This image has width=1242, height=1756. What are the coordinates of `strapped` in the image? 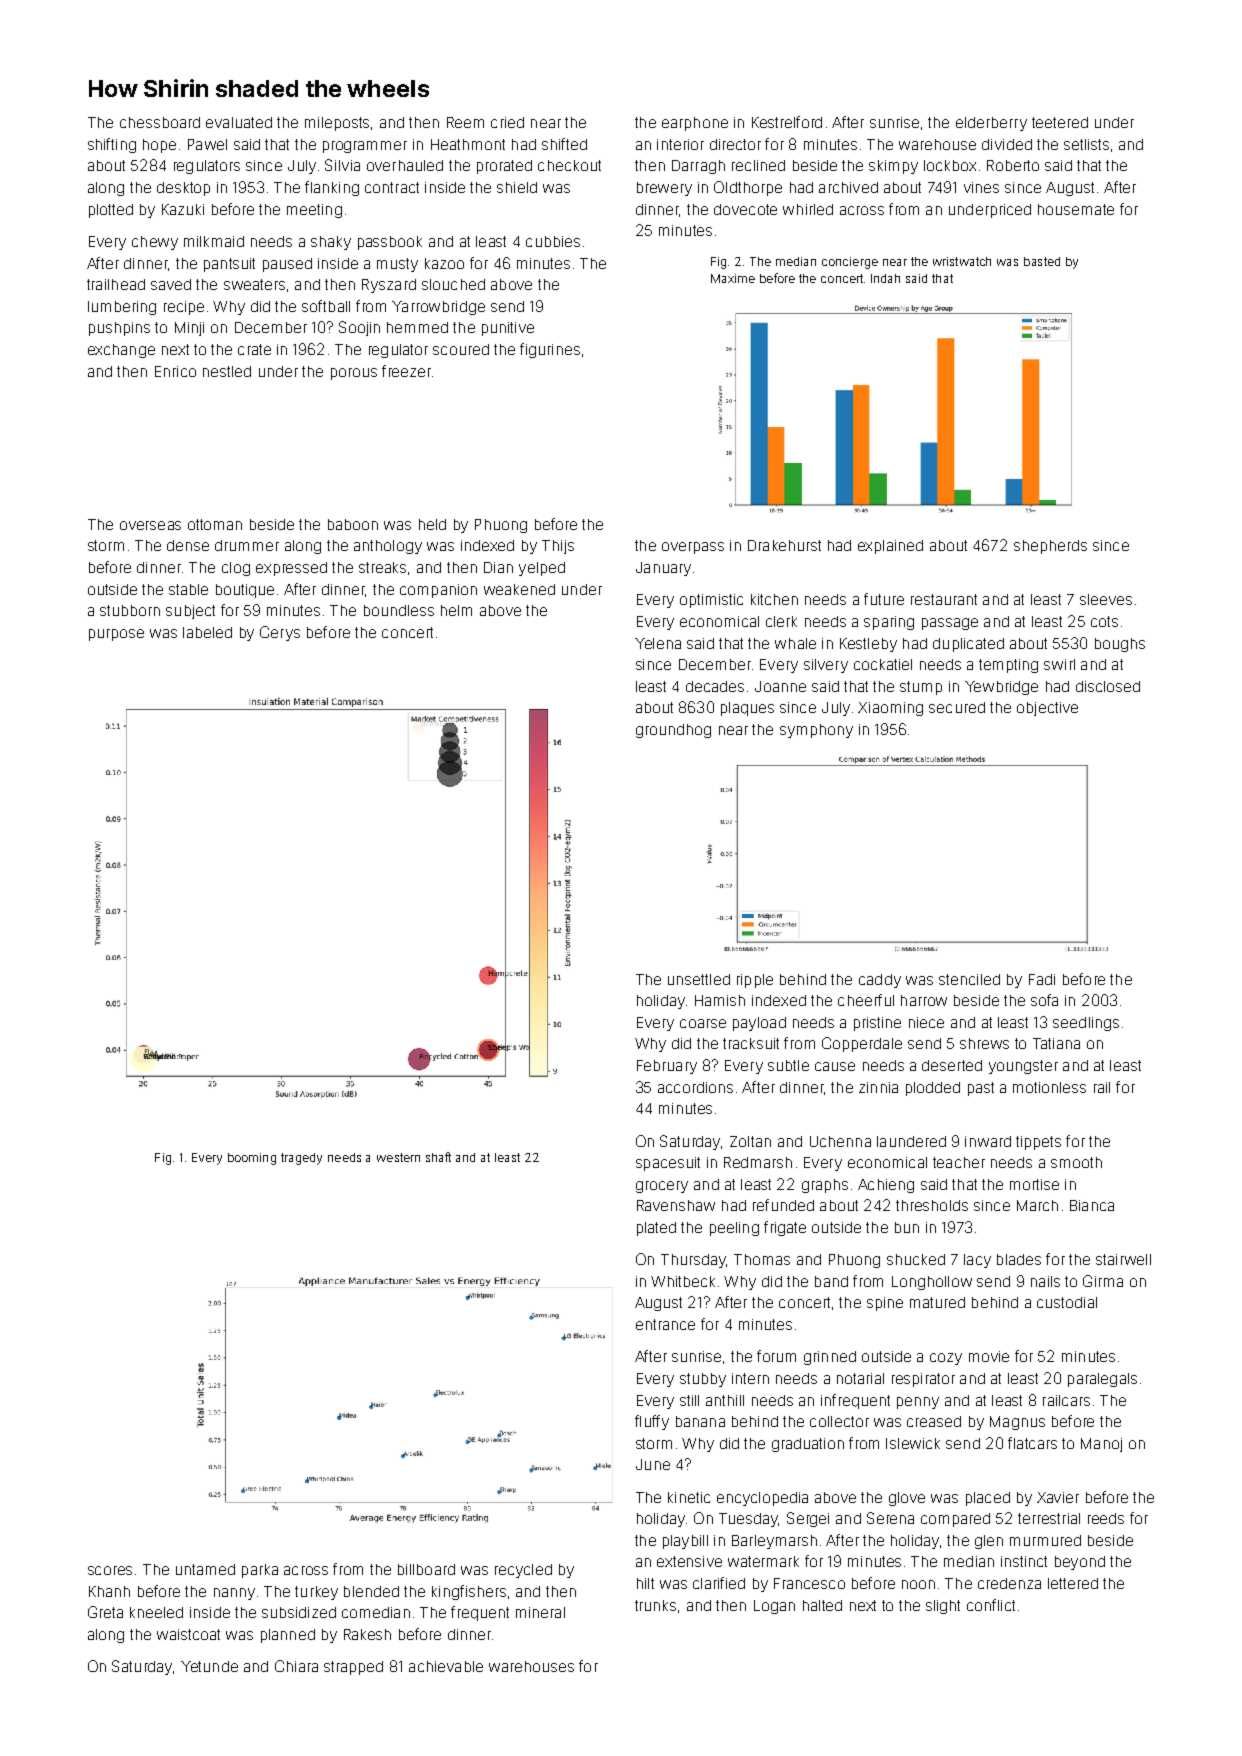 It's located at (353, 1668).
